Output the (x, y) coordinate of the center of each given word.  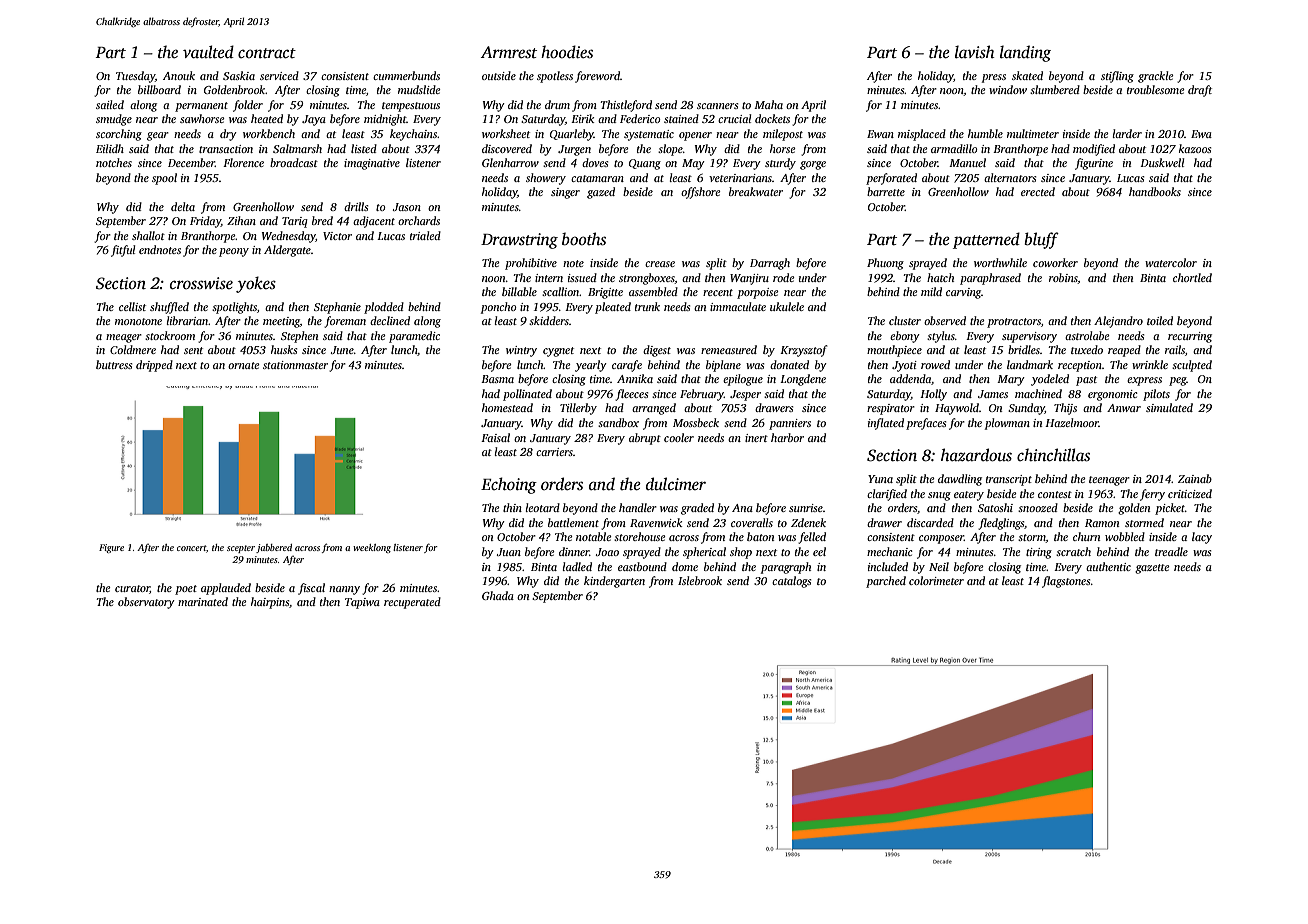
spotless (555, 77)
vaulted (208, 52)
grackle (1155, 77)
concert (191, 548)
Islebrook (700, 580)
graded (697, 509)
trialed (425, 235)
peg (1178, 381)
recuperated (412, 603)
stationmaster (295, 365)
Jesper (745, 395)
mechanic (889, 551)
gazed (601, 193)
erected (1038, 191)
